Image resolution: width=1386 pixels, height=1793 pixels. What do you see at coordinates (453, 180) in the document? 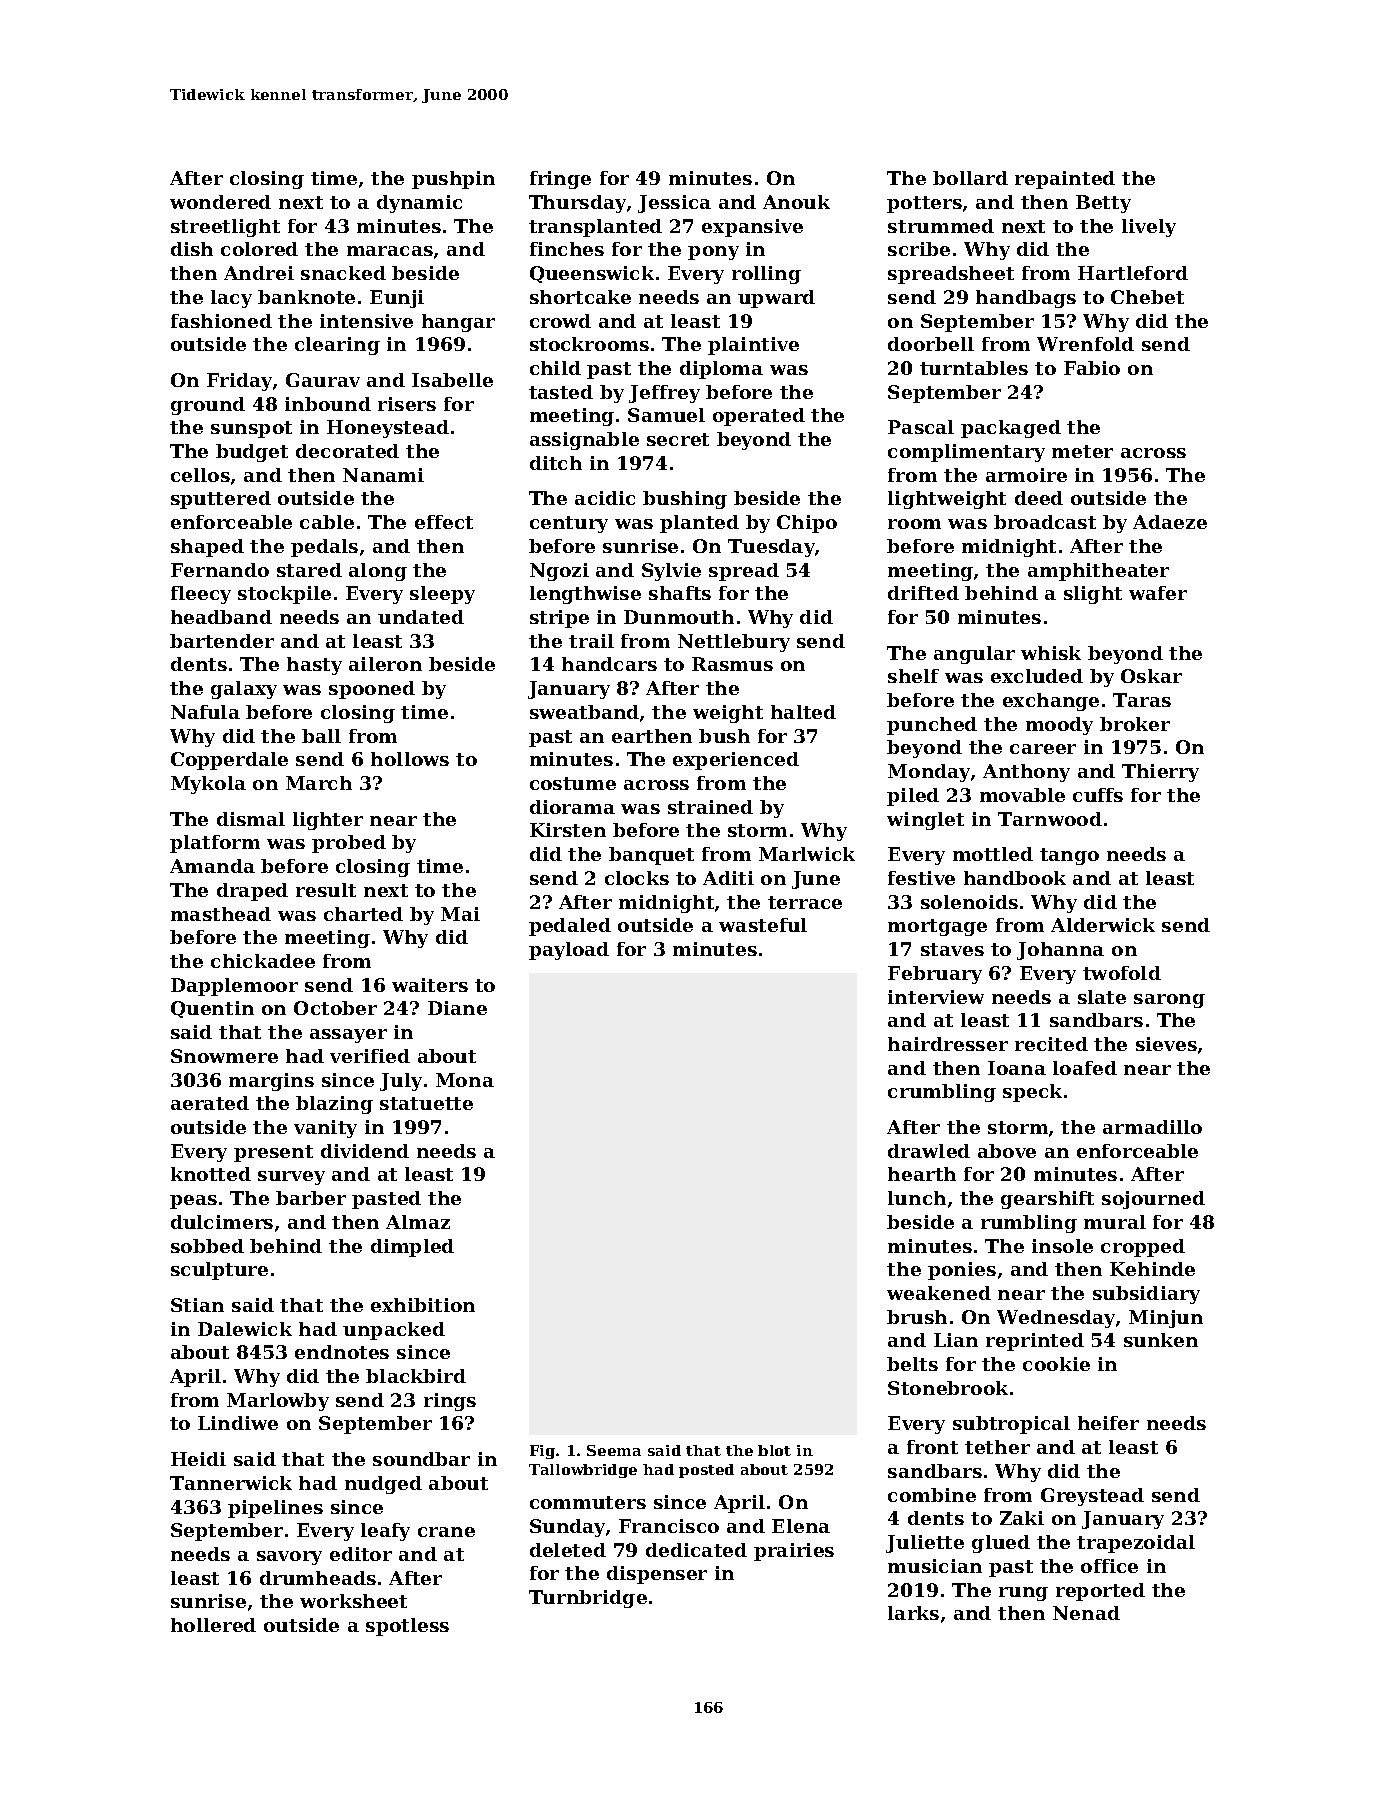
I see `pushpin` at bounding box center [453, 180].
